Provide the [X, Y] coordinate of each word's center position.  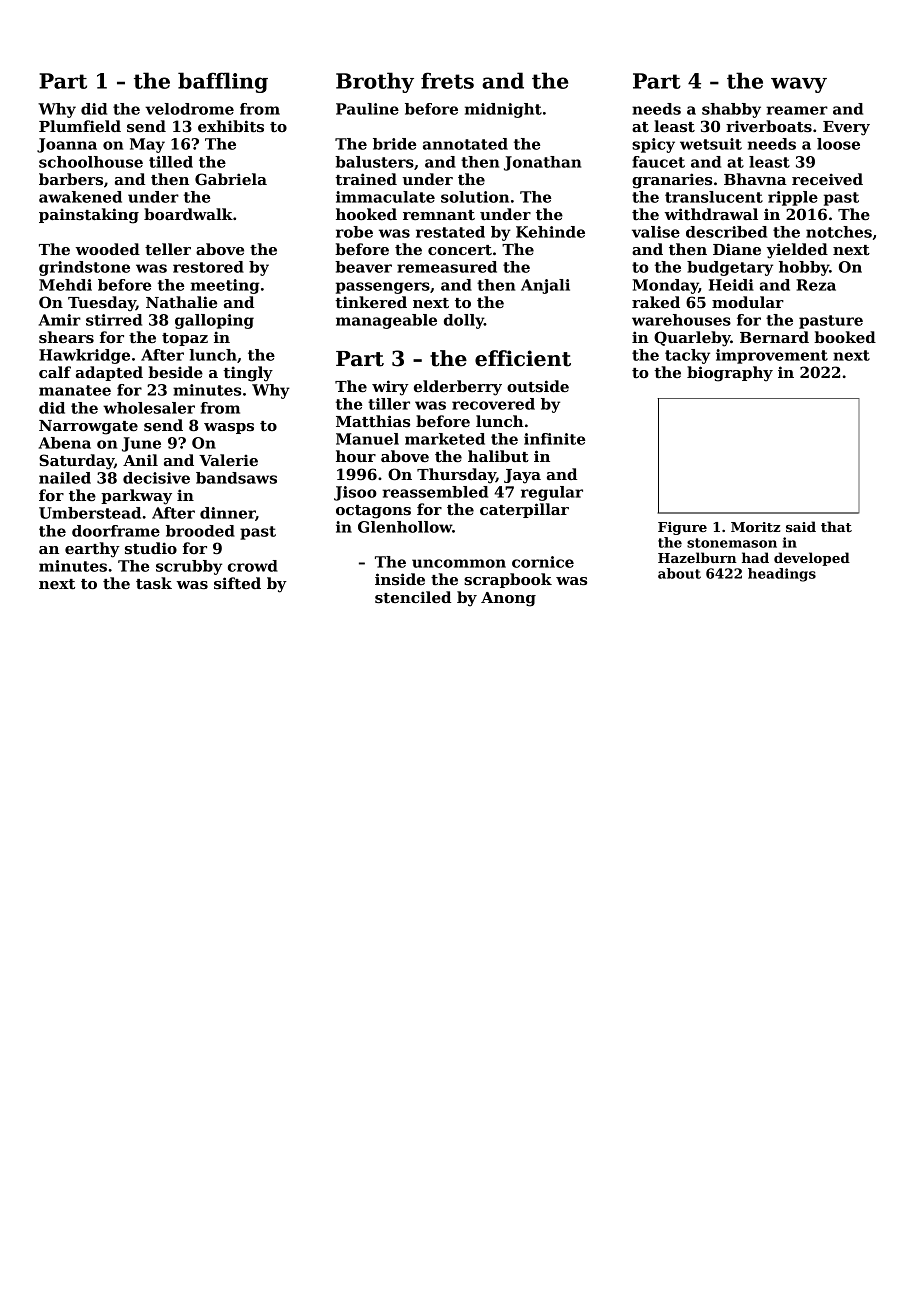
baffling [223, 82]
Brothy [375, 82]
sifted [237, 583]
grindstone [84, 268]
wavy [799, 85]
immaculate [385, 197]
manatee [75, 390]
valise [656, 232]
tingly [248, 374]
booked [845, 337]
